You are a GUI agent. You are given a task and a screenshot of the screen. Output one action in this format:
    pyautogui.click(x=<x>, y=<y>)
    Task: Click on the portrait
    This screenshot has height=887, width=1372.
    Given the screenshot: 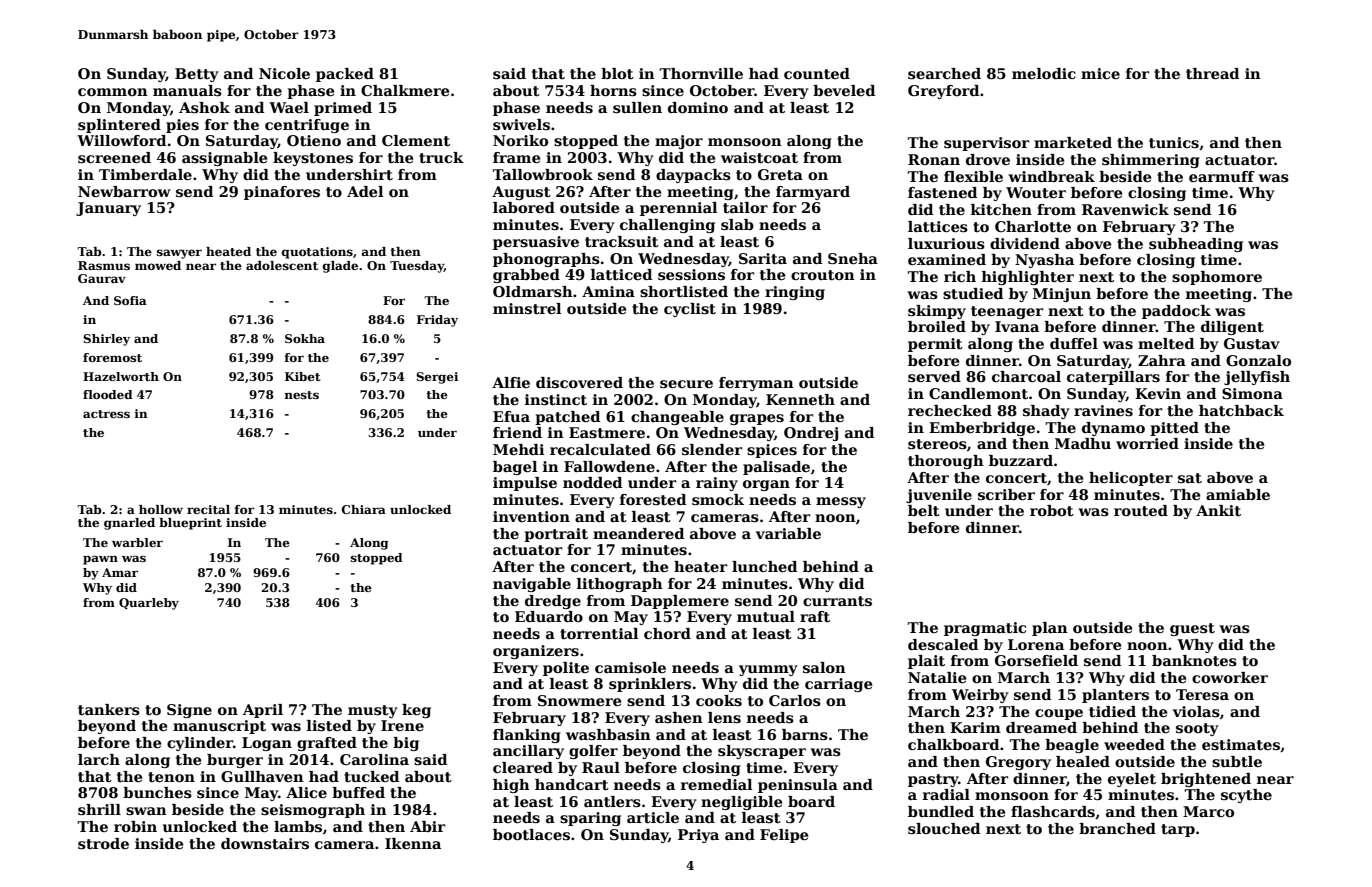 What is the action you would take?
    pyautogui.click(x=556, y=535)
